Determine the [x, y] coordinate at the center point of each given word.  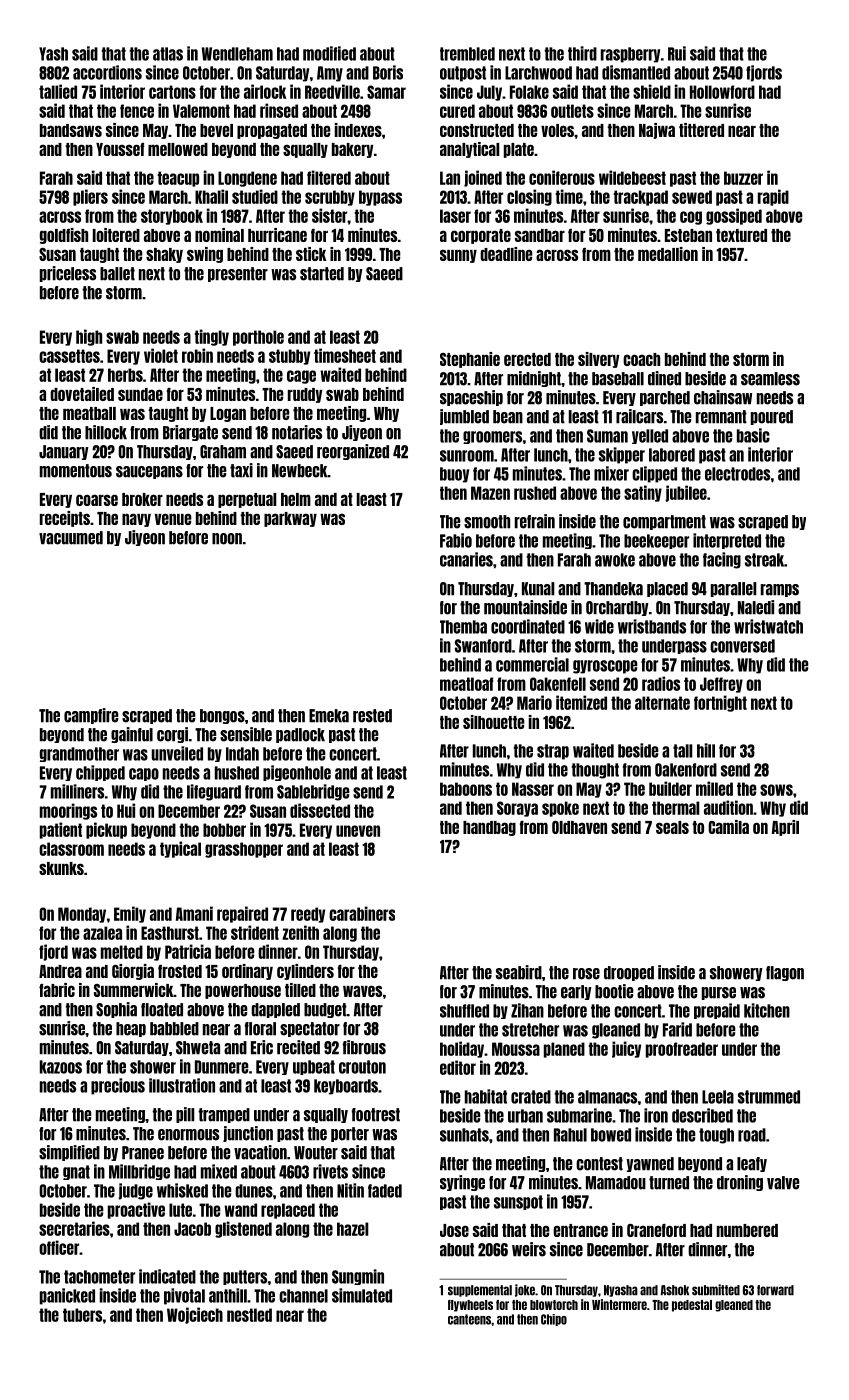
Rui [677, 53]
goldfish [64, 236]
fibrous [364, 1047]
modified [329, 53]
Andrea [60, 971]
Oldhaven [579, 827]
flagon [785, 973]
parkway [290, 519]
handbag [489, 828]
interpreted [727, 541]
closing [529, 197]
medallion [668, 254]
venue [173, 519]
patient [61, 830]
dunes [254, 1191]
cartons [172, 92]
